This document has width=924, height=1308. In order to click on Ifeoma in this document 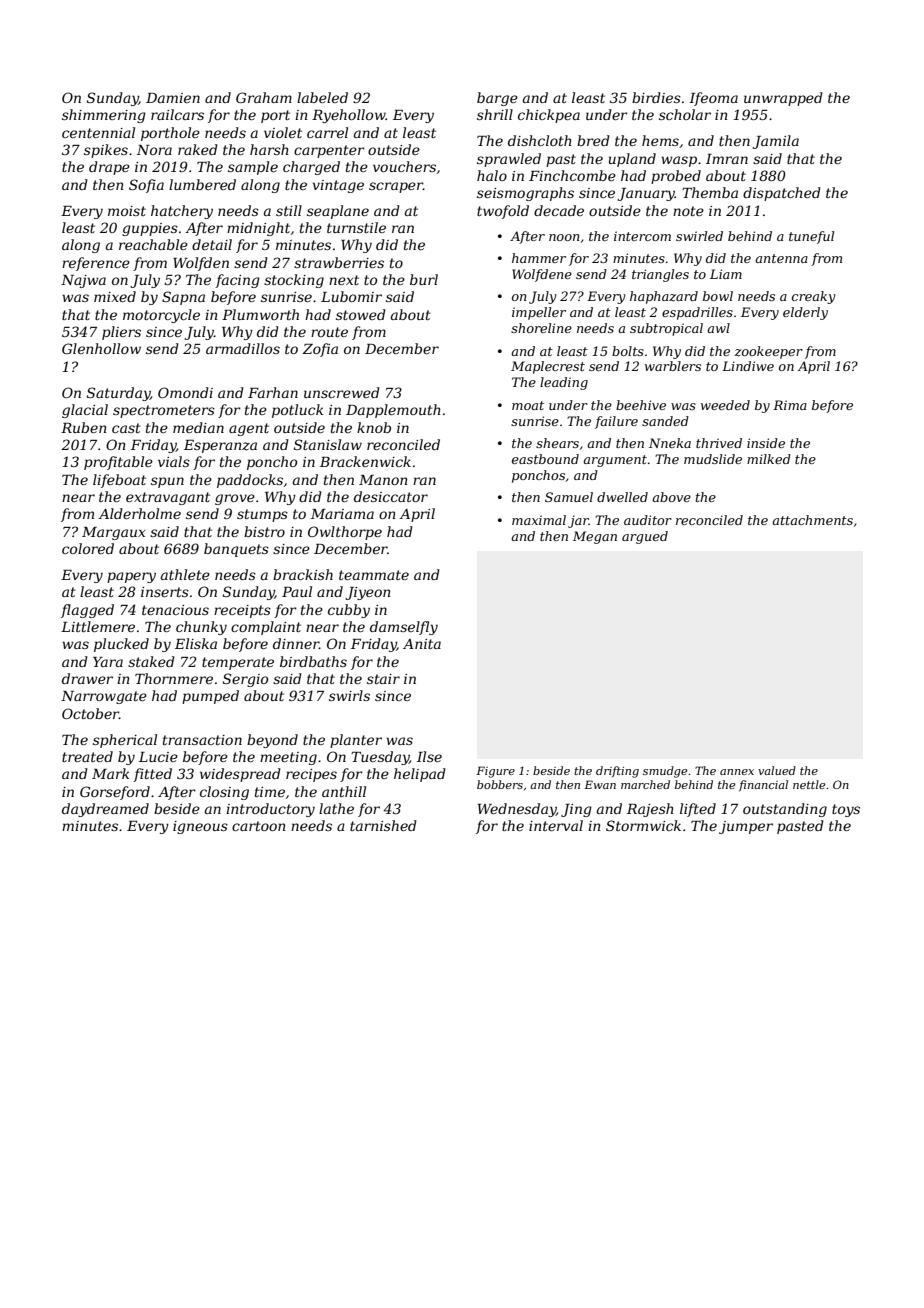, I will do `click(713, 99)`.
